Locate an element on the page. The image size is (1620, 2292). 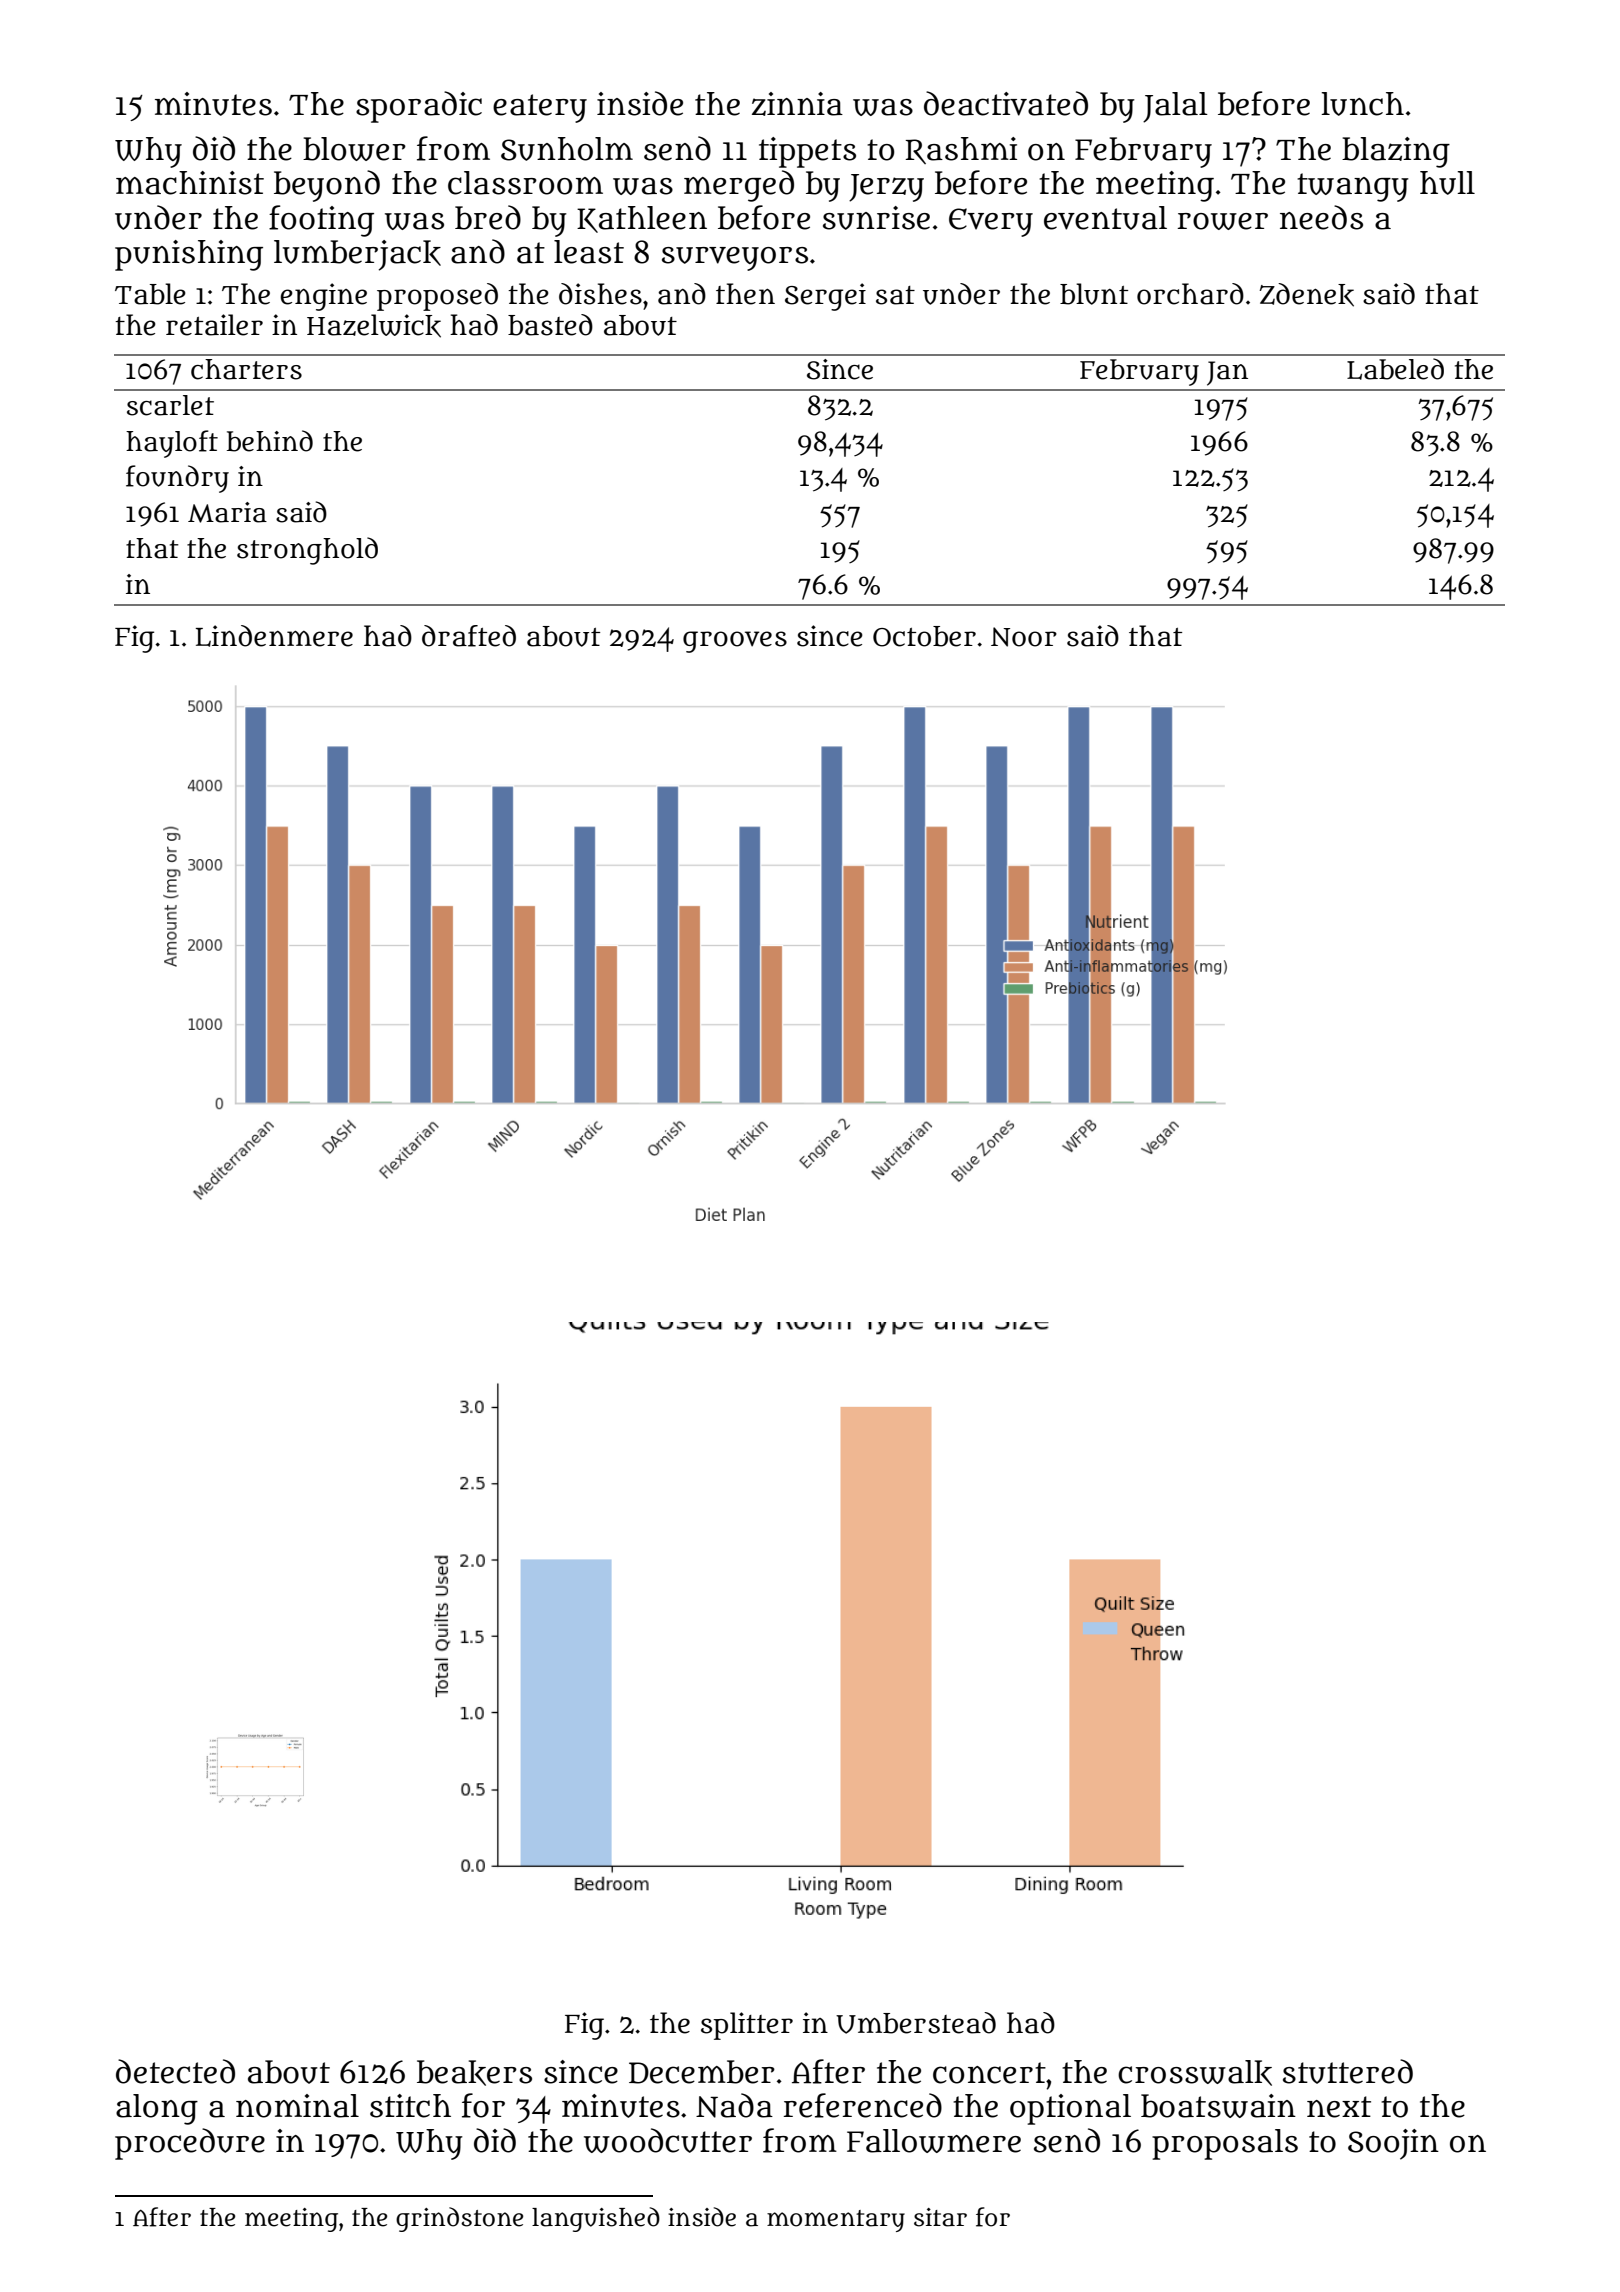
Umberstead is located at coordinates (916, 2023).
